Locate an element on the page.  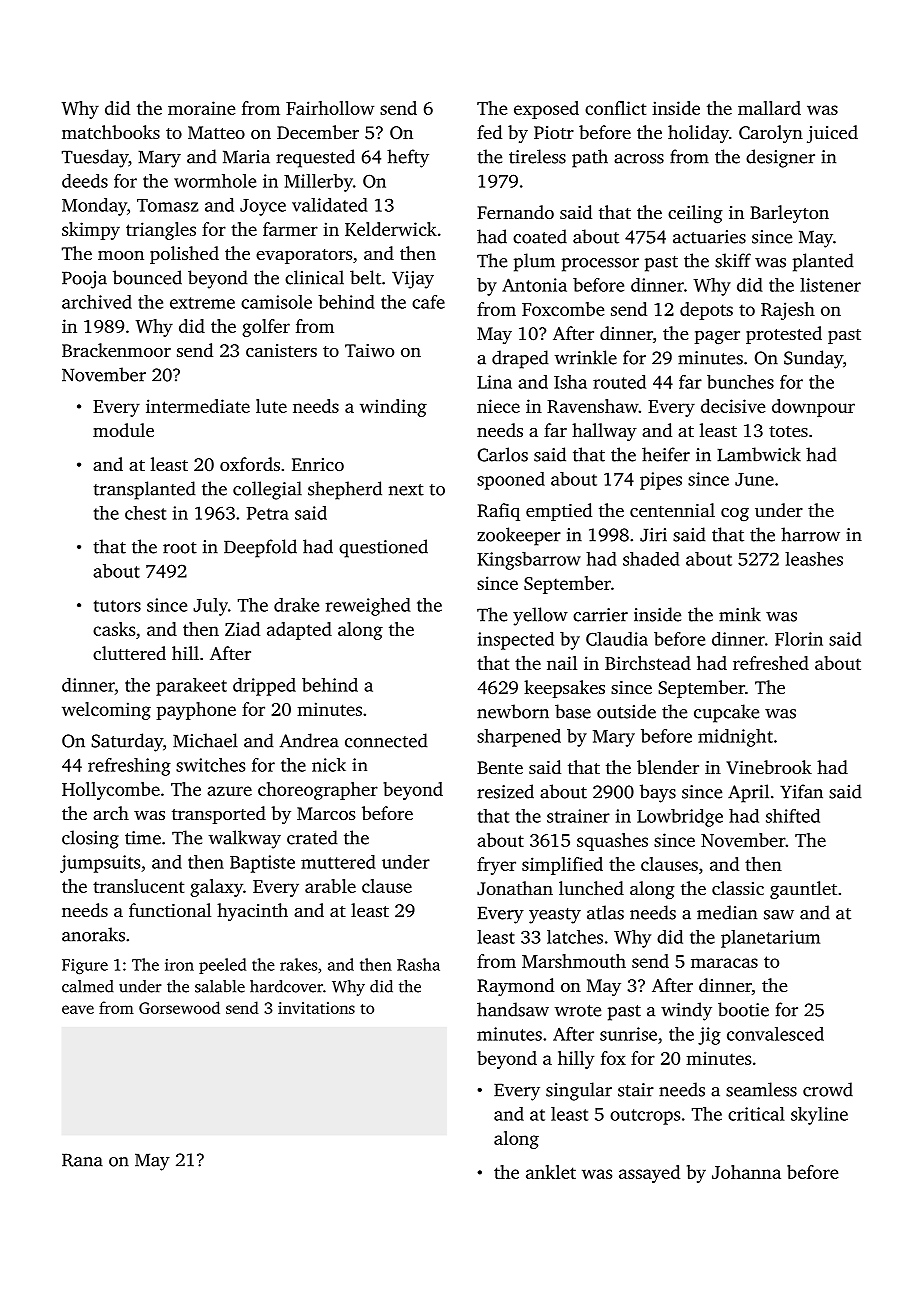
Rana is located at coordinates (82, 1160).
